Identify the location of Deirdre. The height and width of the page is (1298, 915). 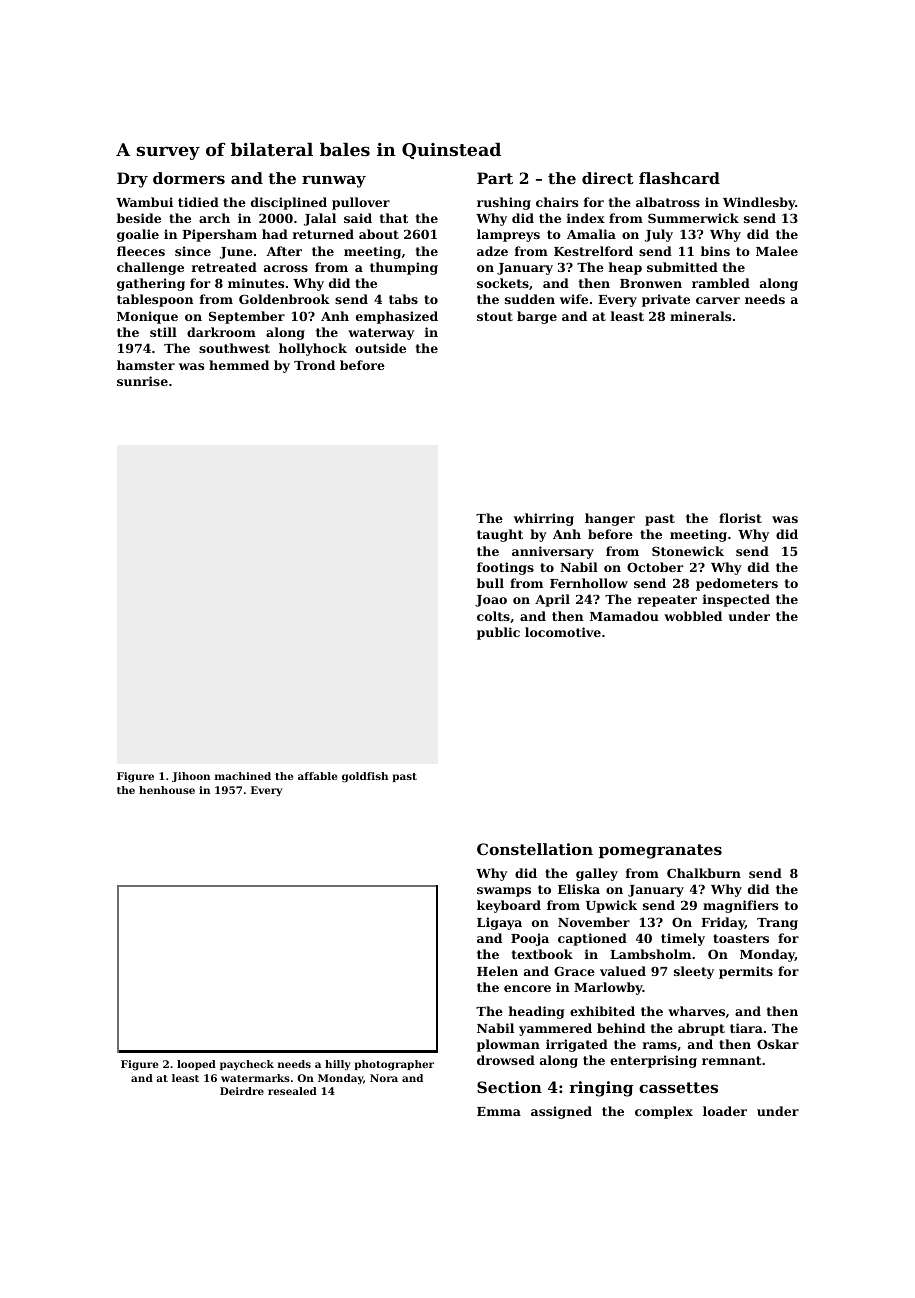
(242, 1091).
